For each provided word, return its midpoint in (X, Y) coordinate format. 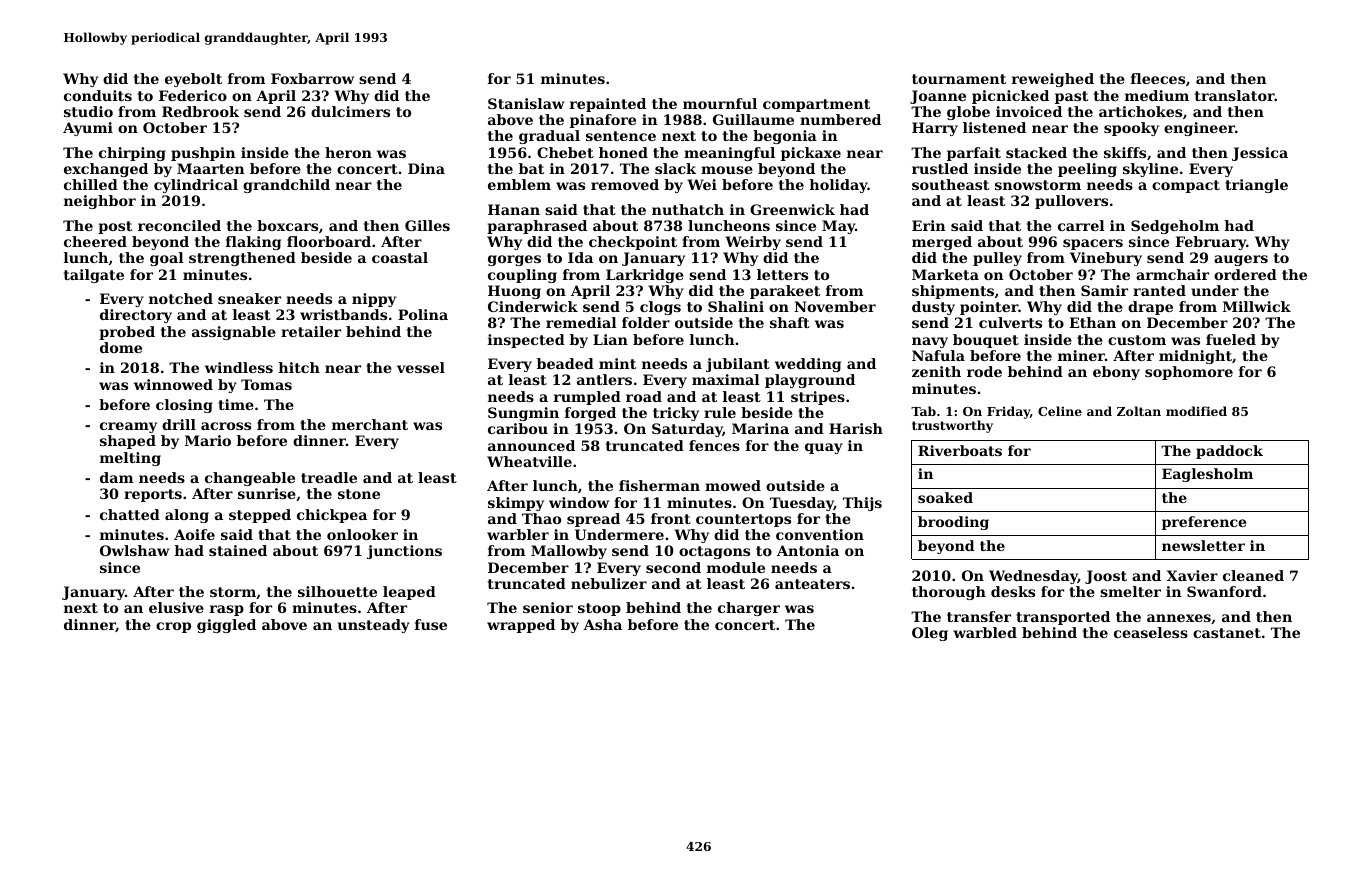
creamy (128, 427)
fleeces (1158, 78)
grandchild (286, 186)
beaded (565, 363)
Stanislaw (526, 103)
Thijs (862, 504)
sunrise (267, 493)
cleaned (1253, 575)
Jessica (1260, 154)
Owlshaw (135, 550)
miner (1081, 355)
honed (623, 152)
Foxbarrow (312, 78)
